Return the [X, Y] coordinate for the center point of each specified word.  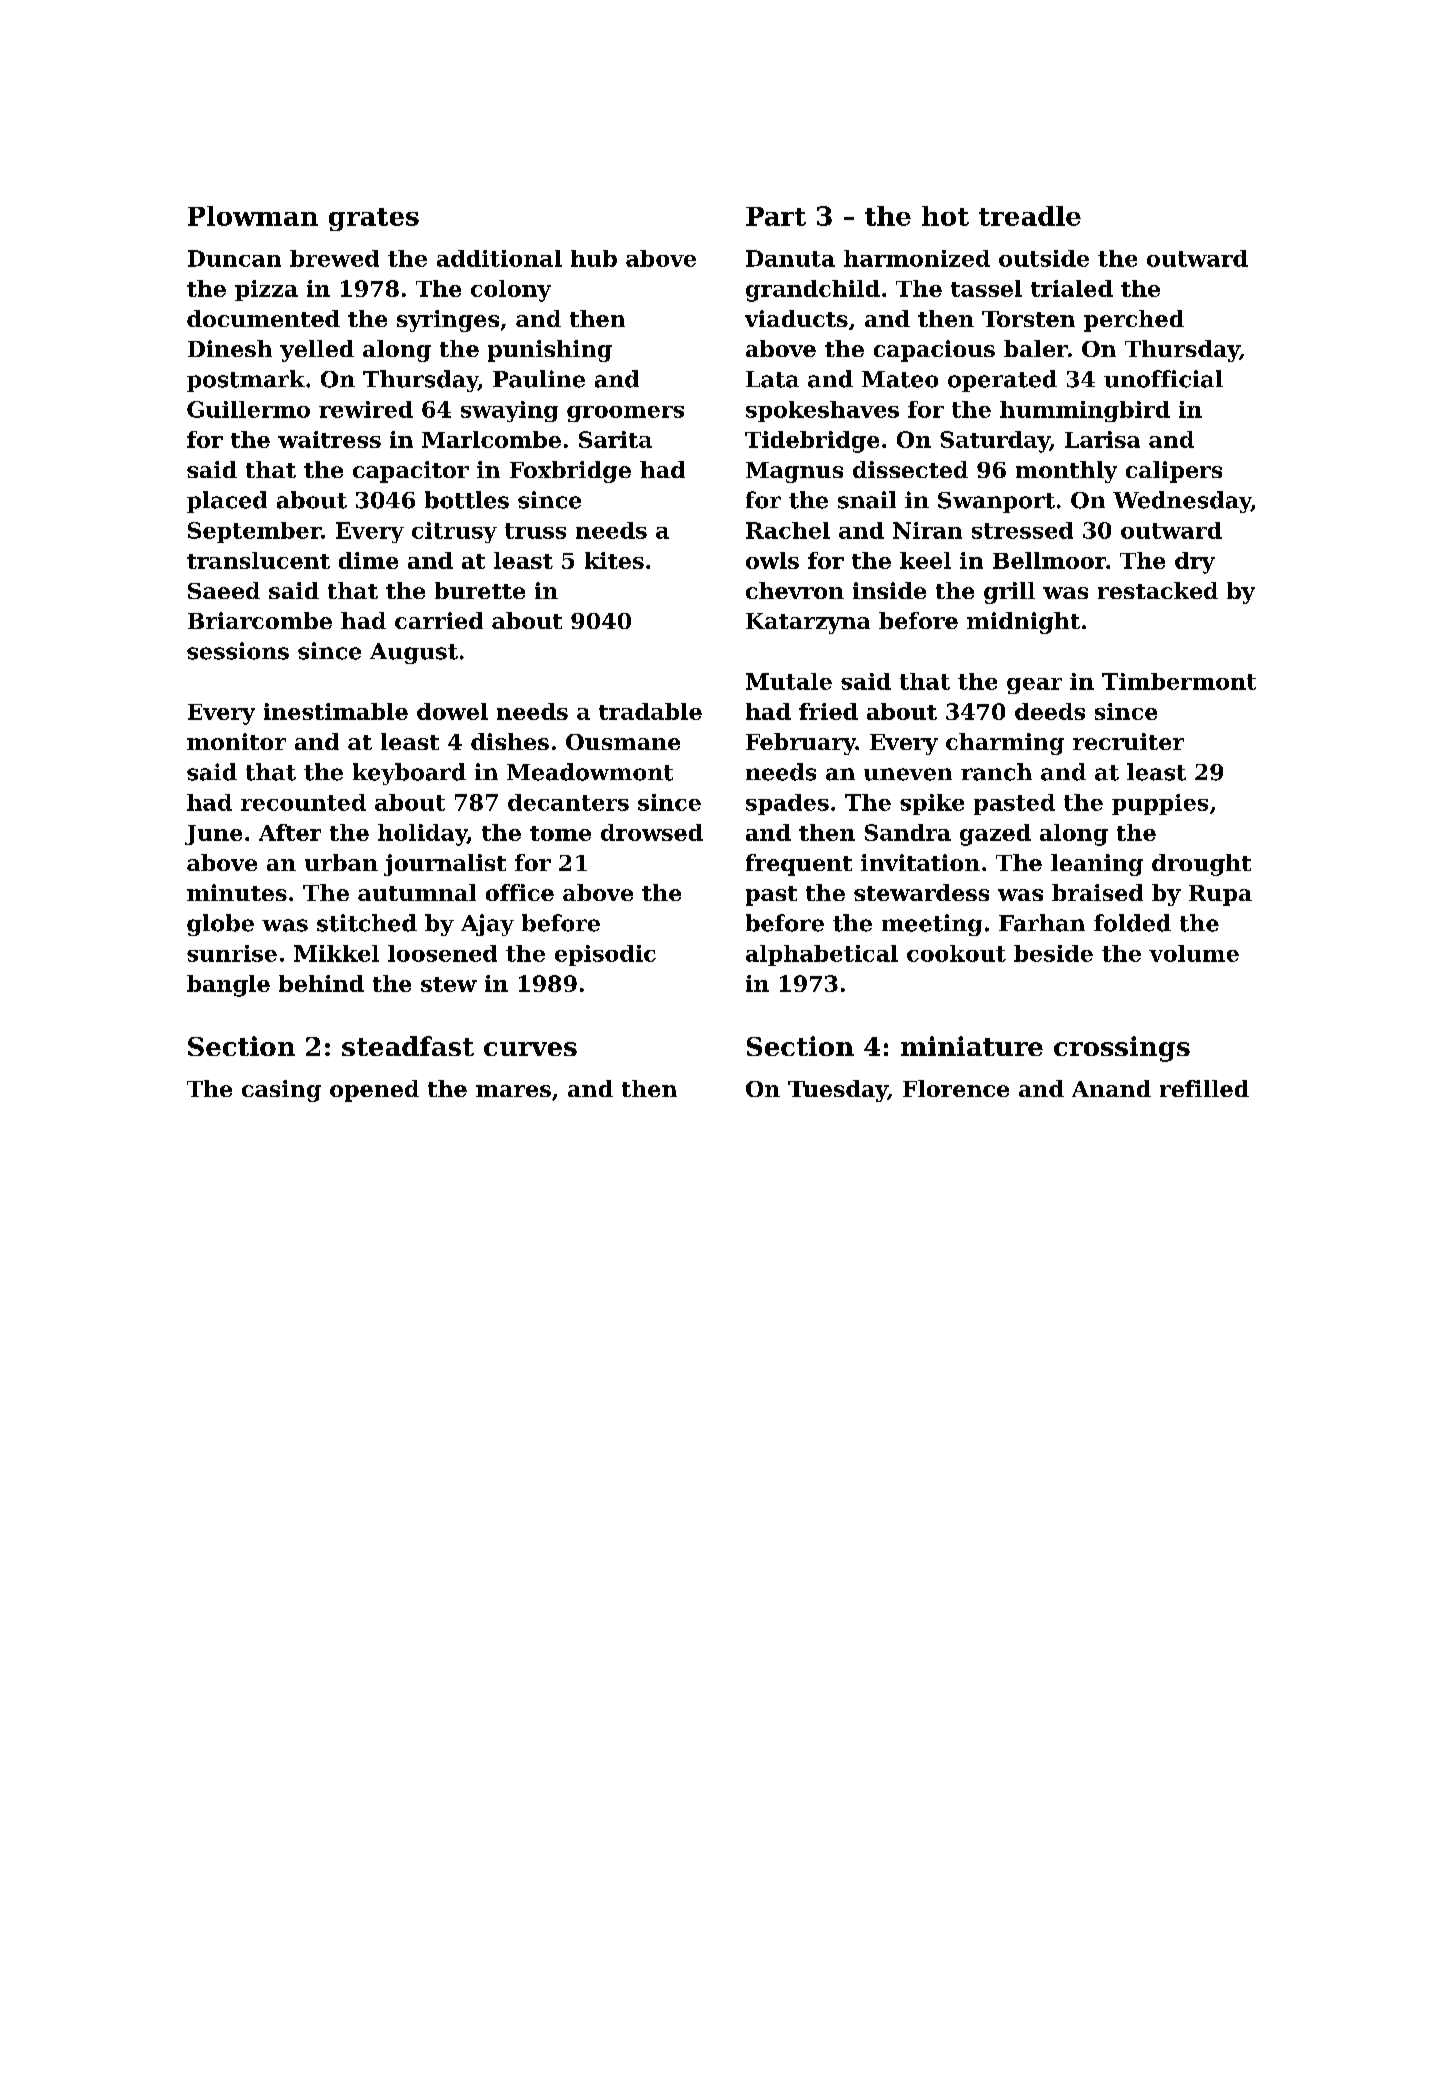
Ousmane [623, 742]
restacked [1158, 590]
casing [281, 1091]
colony [511, 291]
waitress [329, 439]
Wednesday [1182, 502]
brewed [334, 258]
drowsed [652, 832]
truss [535, 531]
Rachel [788, 530]
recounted [303, 802]
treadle [1030, 216]
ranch [996, 772]
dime [368, 560]
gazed [995, 835]
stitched [367, 923]
